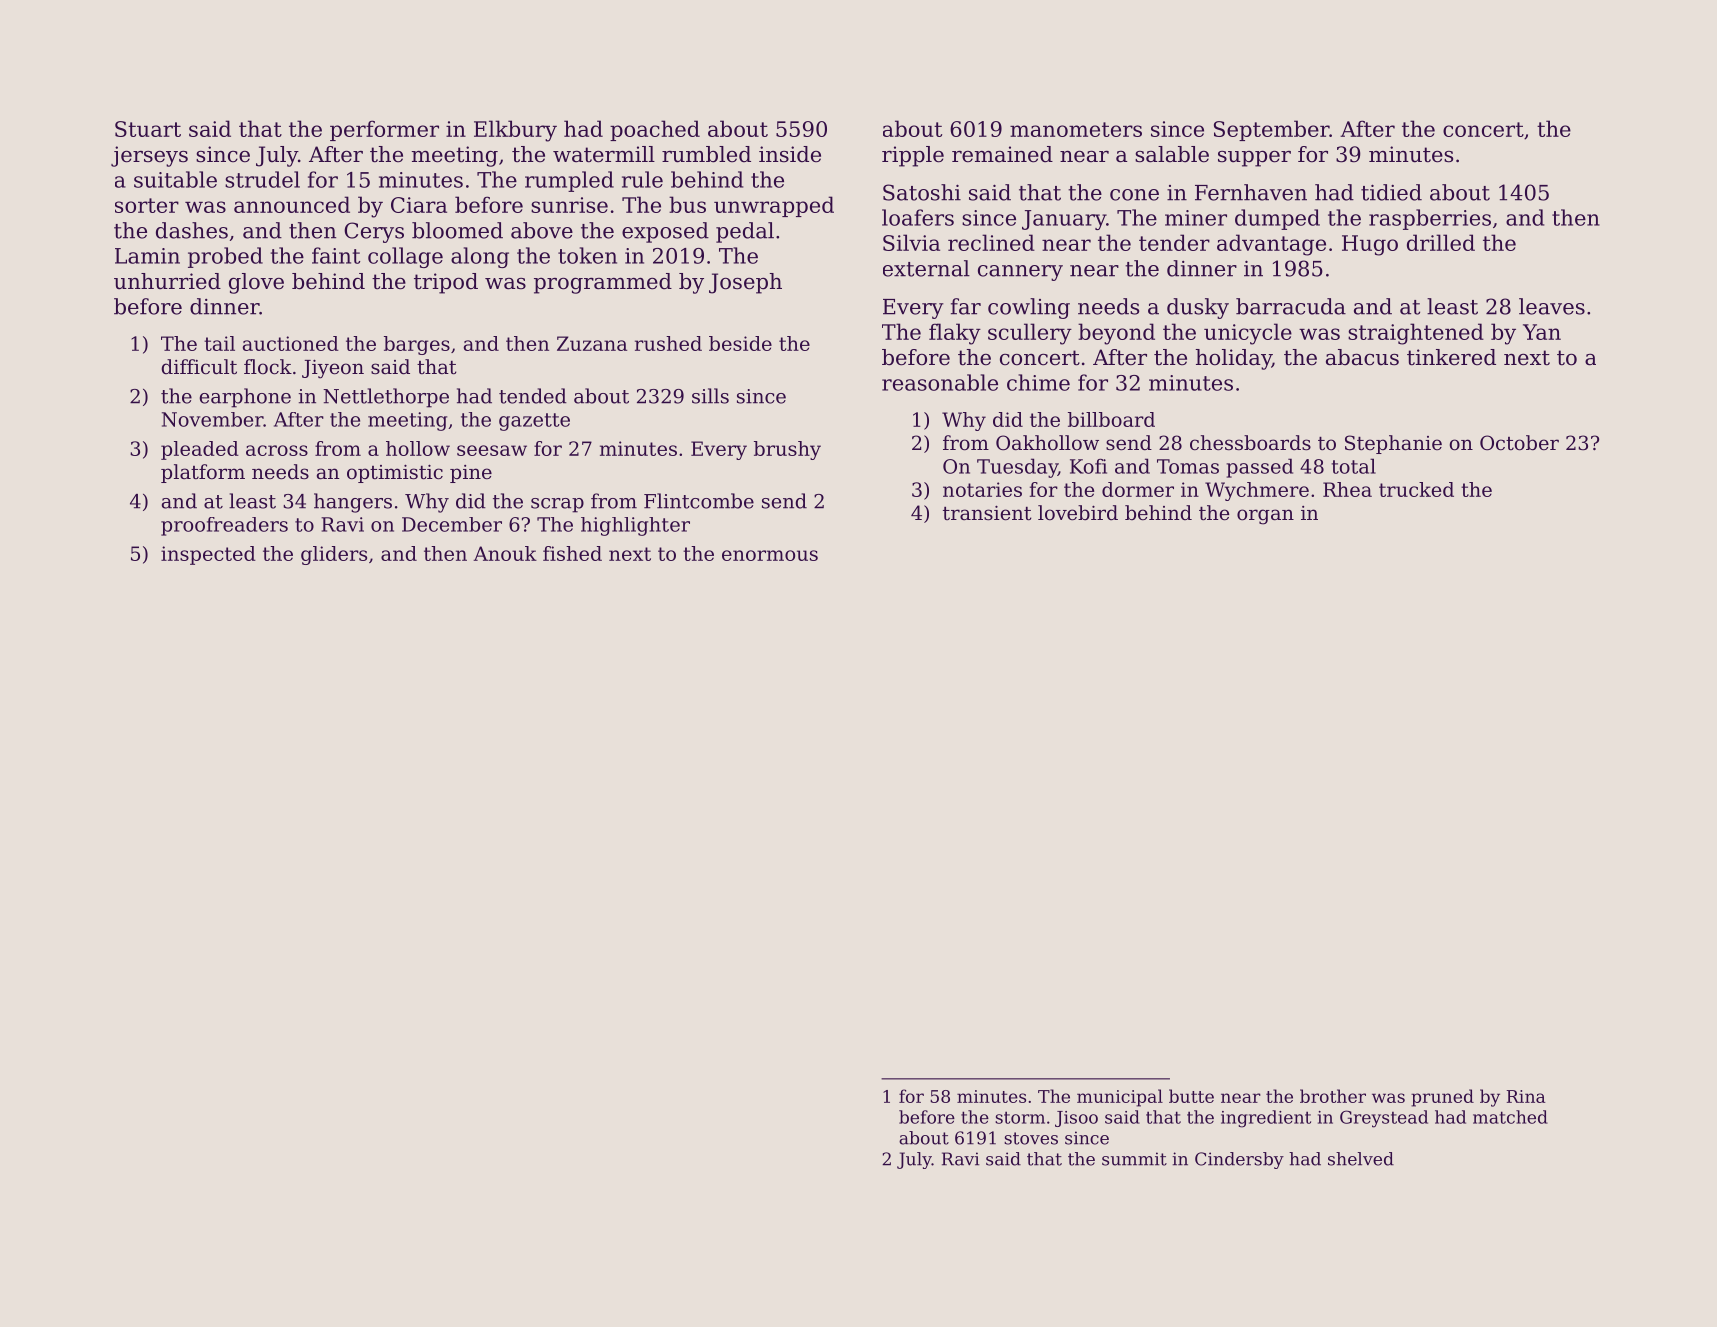 This page has width=1717, height=1327. I want to click on storm, so click(1020, 1117).
